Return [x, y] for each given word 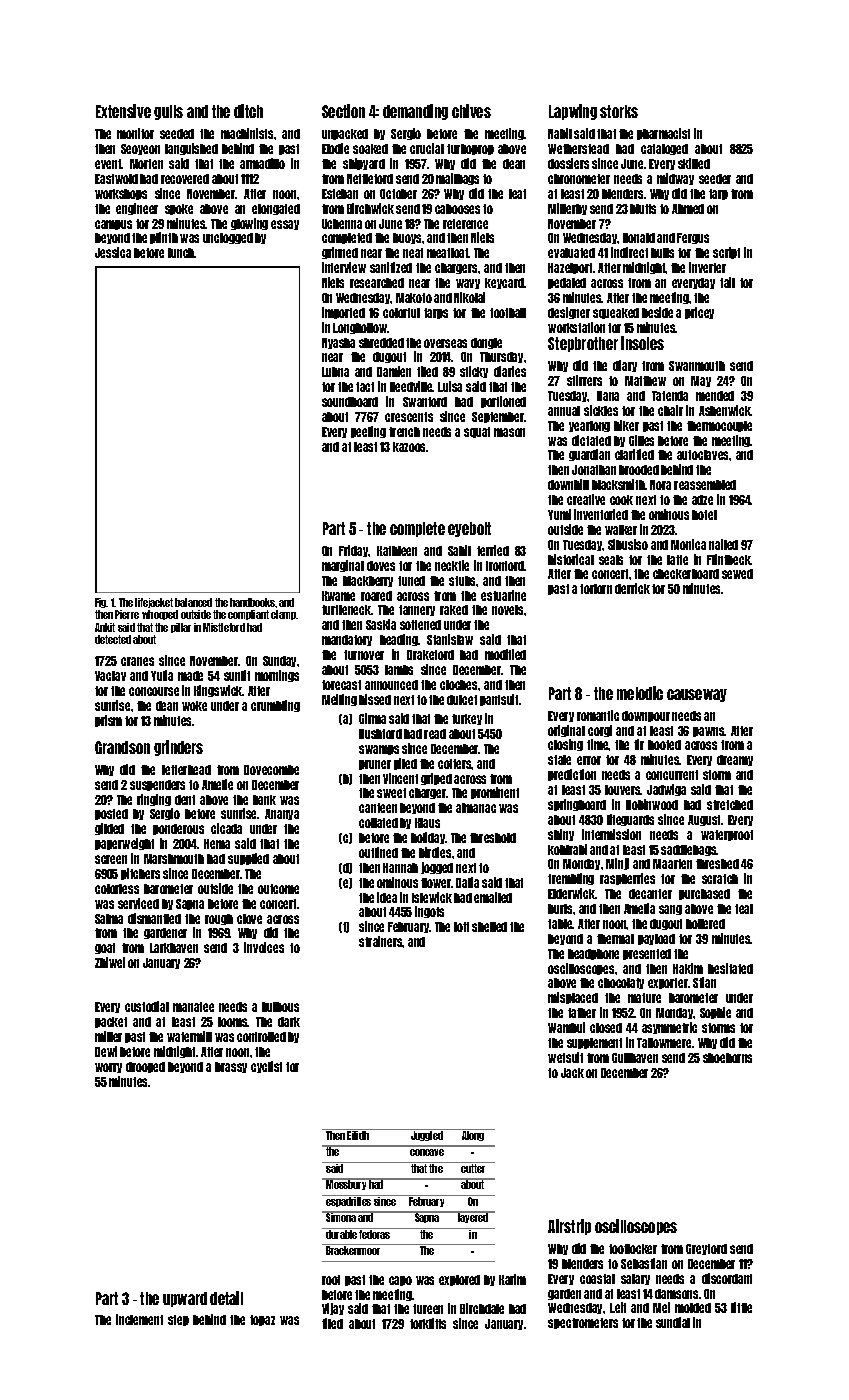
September [498, 417]
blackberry [368, 581]
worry [108, 1068]
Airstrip [569, 1227]
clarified [634, 454]
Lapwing [573, 112]
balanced [193, 602]
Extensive [123, 111]
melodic [640, 693]
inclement [139, 1319]
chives [471, 111]
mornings [277, 676]
